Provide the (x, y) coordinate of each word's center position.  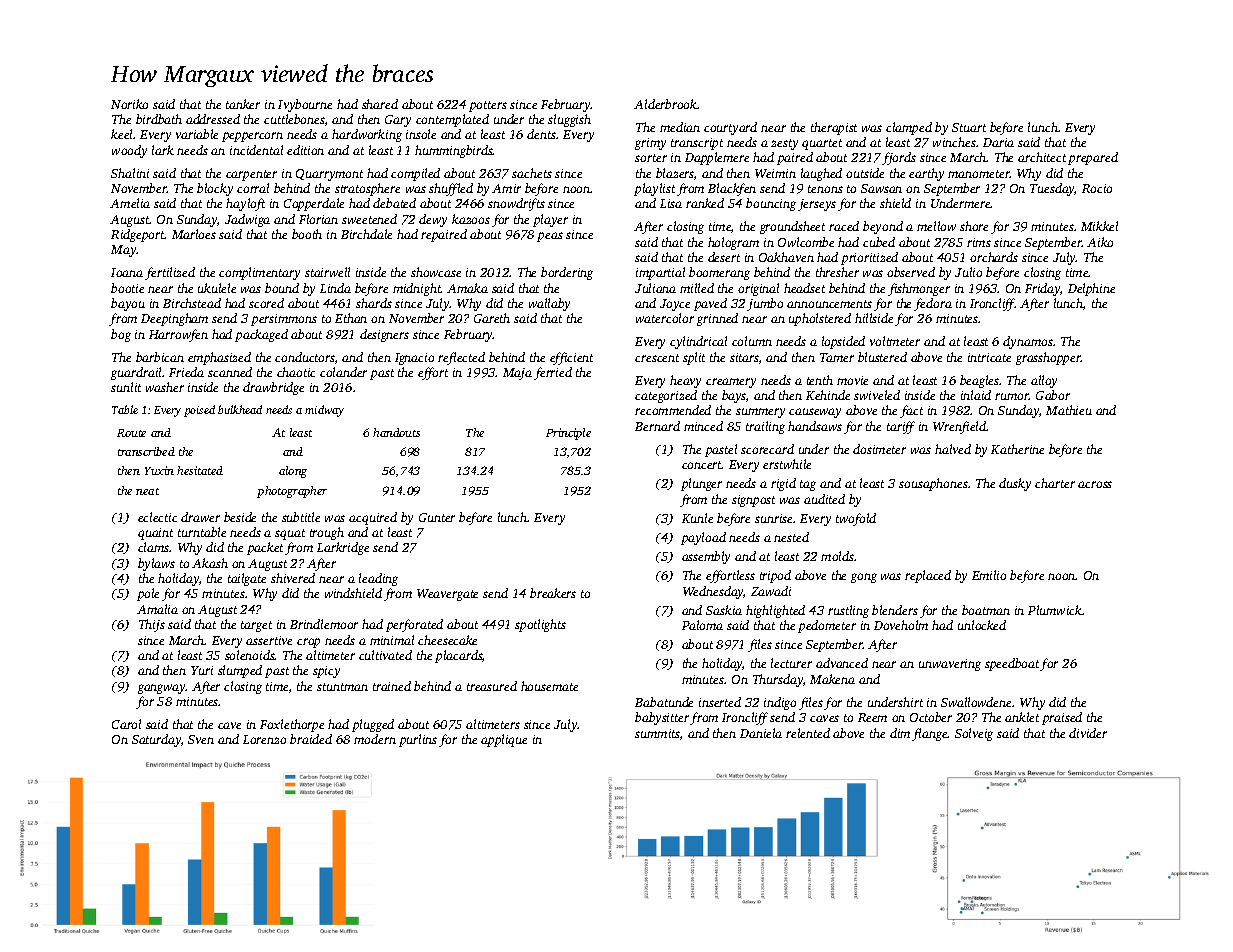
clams (154, 547)
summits (657, 733)
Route (131, 433)
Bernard (657, 426)
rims (979, 242)
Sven (201, 739)
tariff (901, 427)
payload (703, 538)
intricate (989, 357)
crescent (657, 358)
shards (374, 303)
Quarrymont (329, 175)
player (550, 220)
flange (930, 734)
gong (864, 578)
